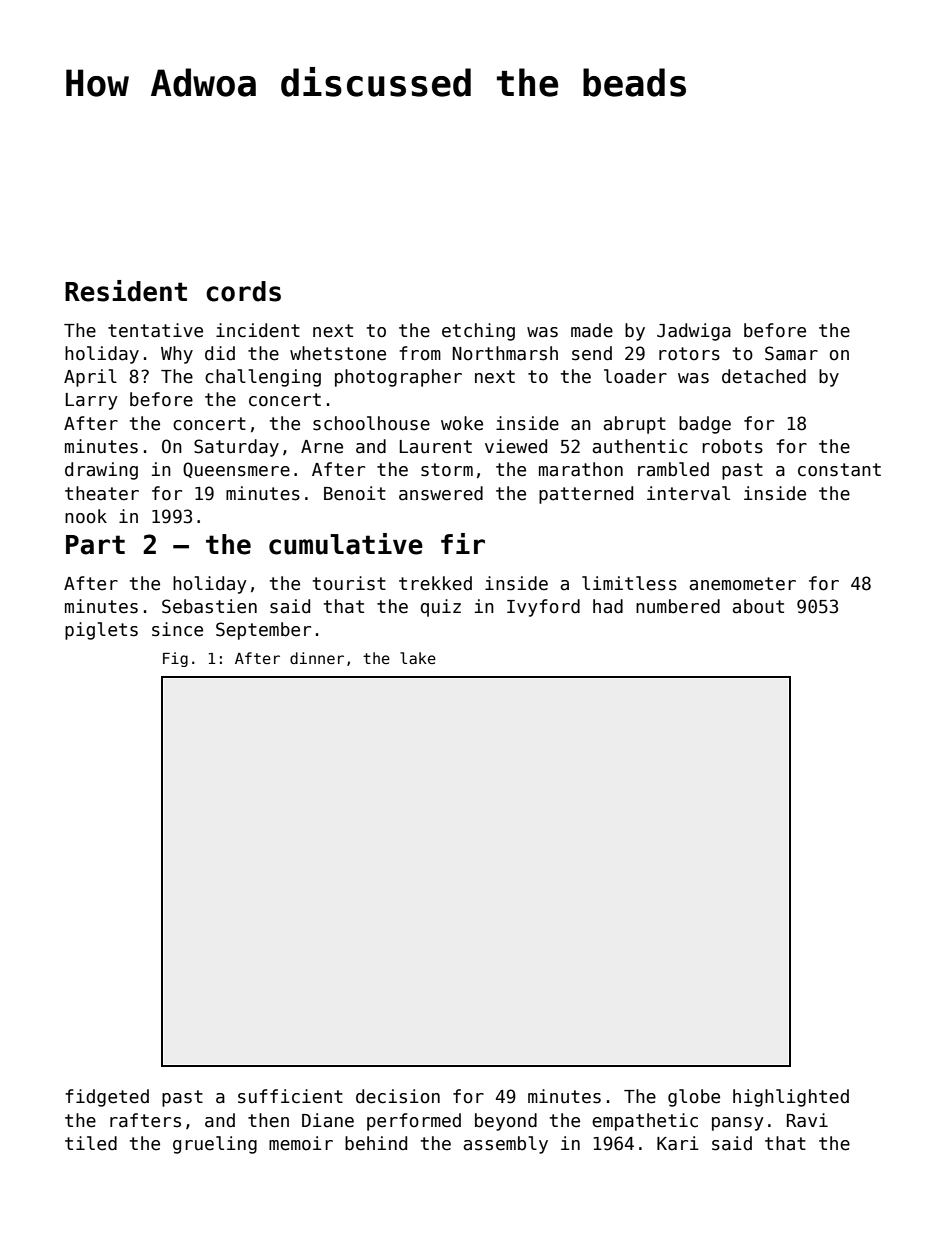 This screenshot has width=952, height=1233. I want to click on Jadwiga, so click(694, 332).
